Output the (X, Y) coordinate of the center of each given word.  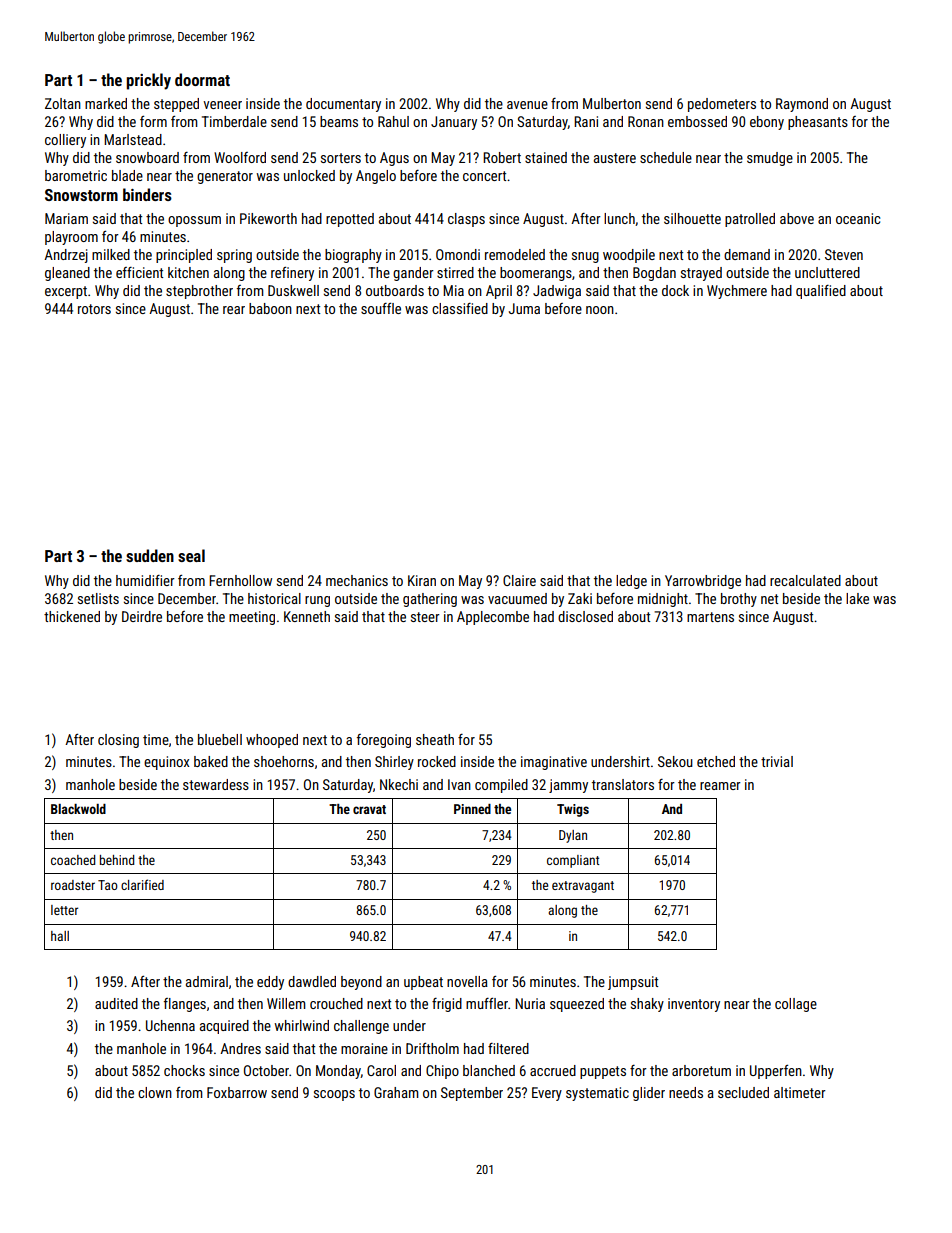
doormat (202, 79)
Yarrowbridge (703, 582)
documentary (343, 105)
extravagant (583, 887)
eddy (270, 983)
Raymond (802, 105)
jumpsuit (633, 983)
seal (191, 555)
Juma (524, 308)
